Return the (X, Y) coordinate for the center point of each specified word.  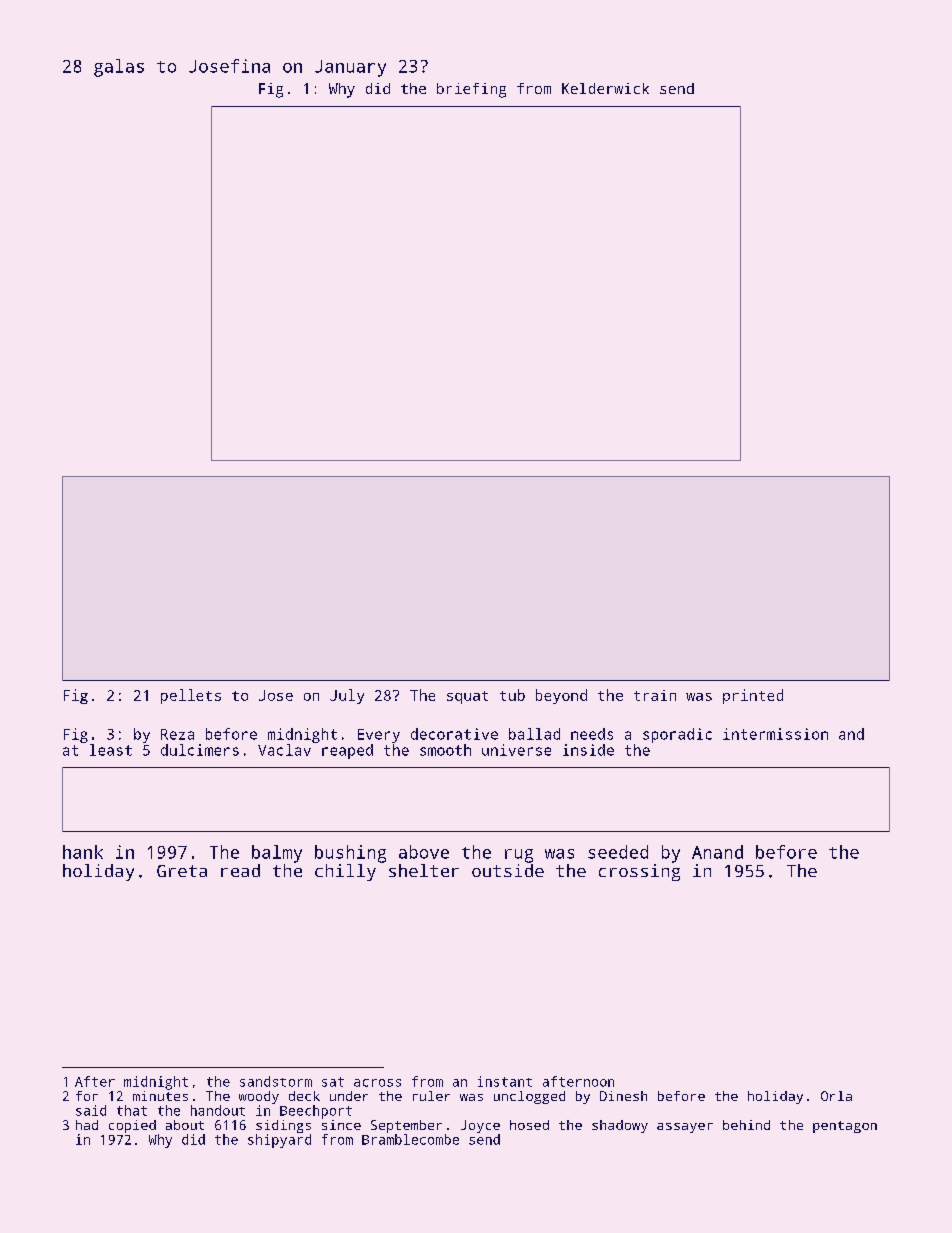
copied (132, 1126)
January (350, 68)
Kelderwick (605, 88)
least (111, 750)
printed (753, 696)
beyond (561, 696)
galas (119, 68)
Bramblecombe (410, 1139)
